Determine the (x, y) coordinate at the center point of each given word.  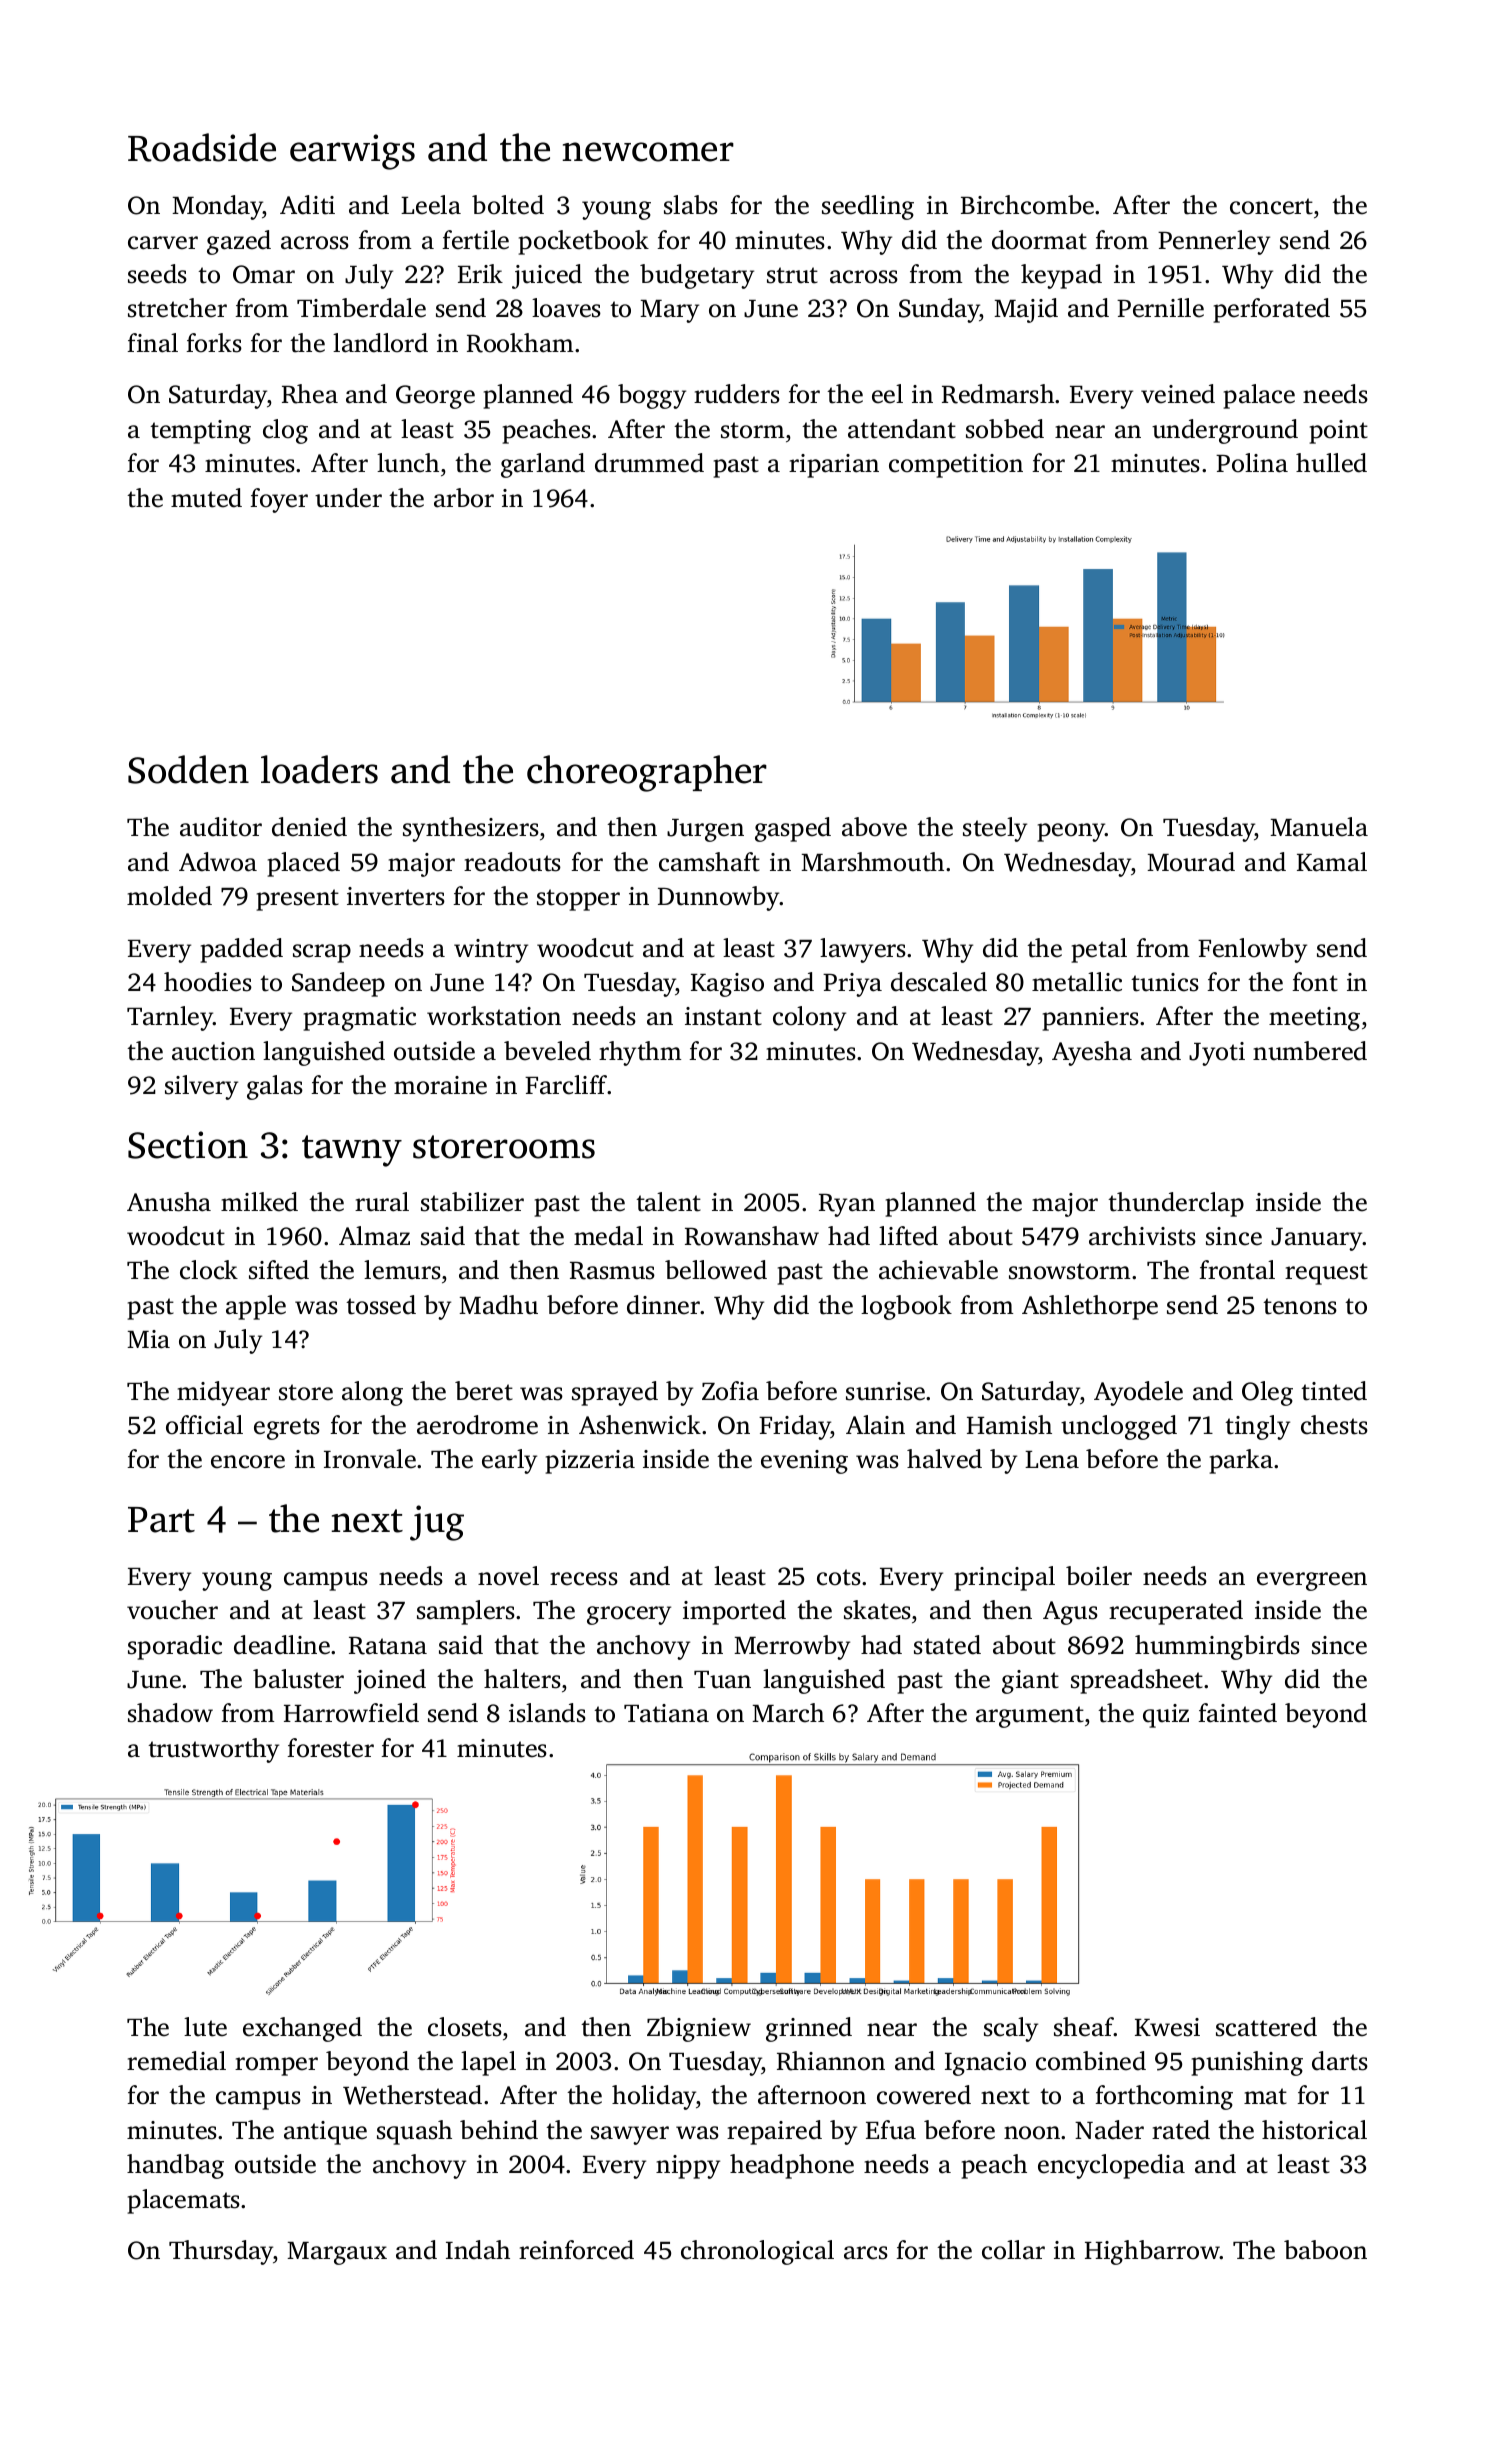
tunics (1165, 982)
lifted (908, 1236)
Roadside (202, 147)
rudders (737, 394)
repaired (774, 2132)
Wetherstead (412, 2095)
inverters (396, 896)
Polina (1252, 463)
